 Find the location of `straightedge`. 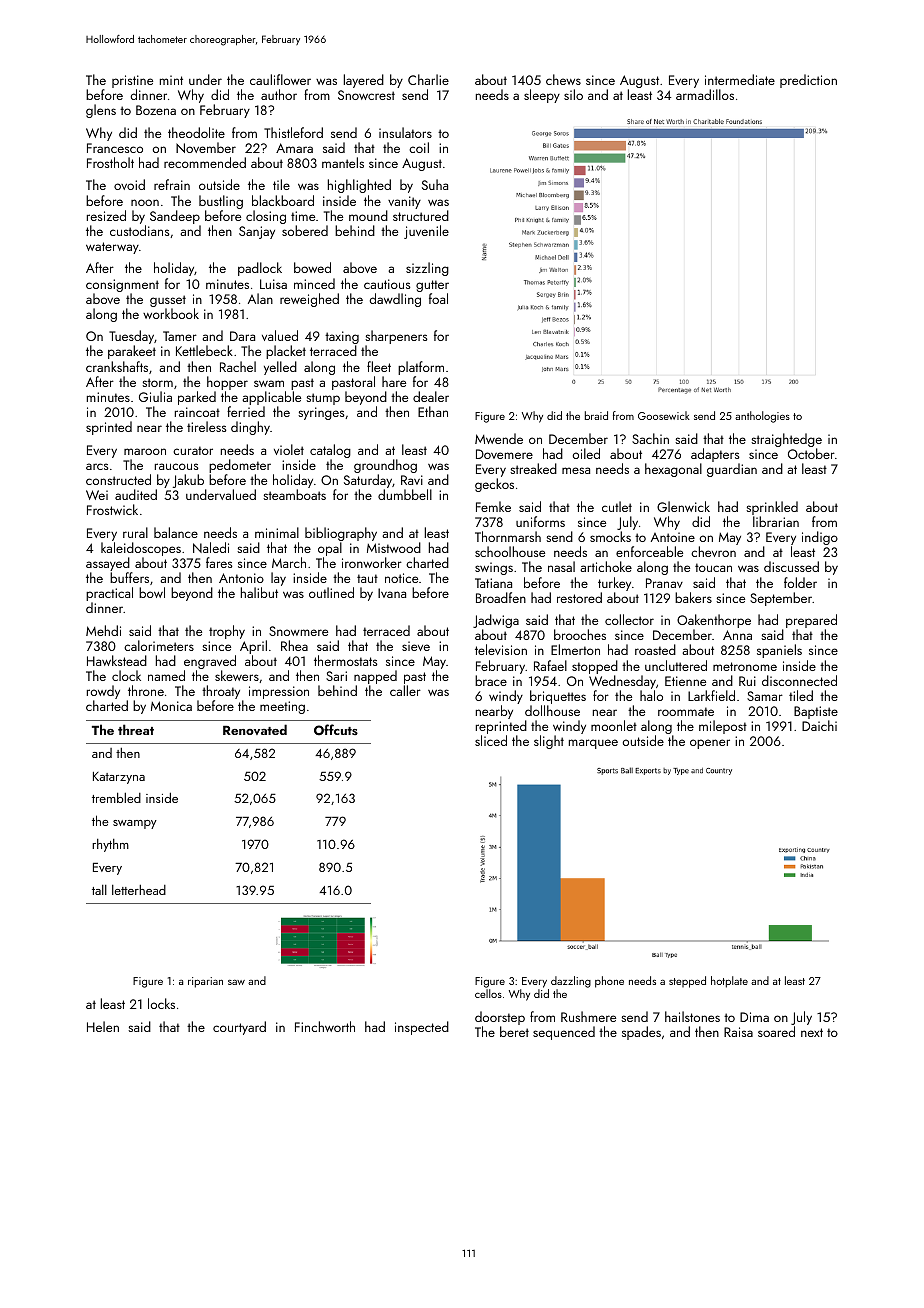

straightedge is located at coordinates (786, 440).
